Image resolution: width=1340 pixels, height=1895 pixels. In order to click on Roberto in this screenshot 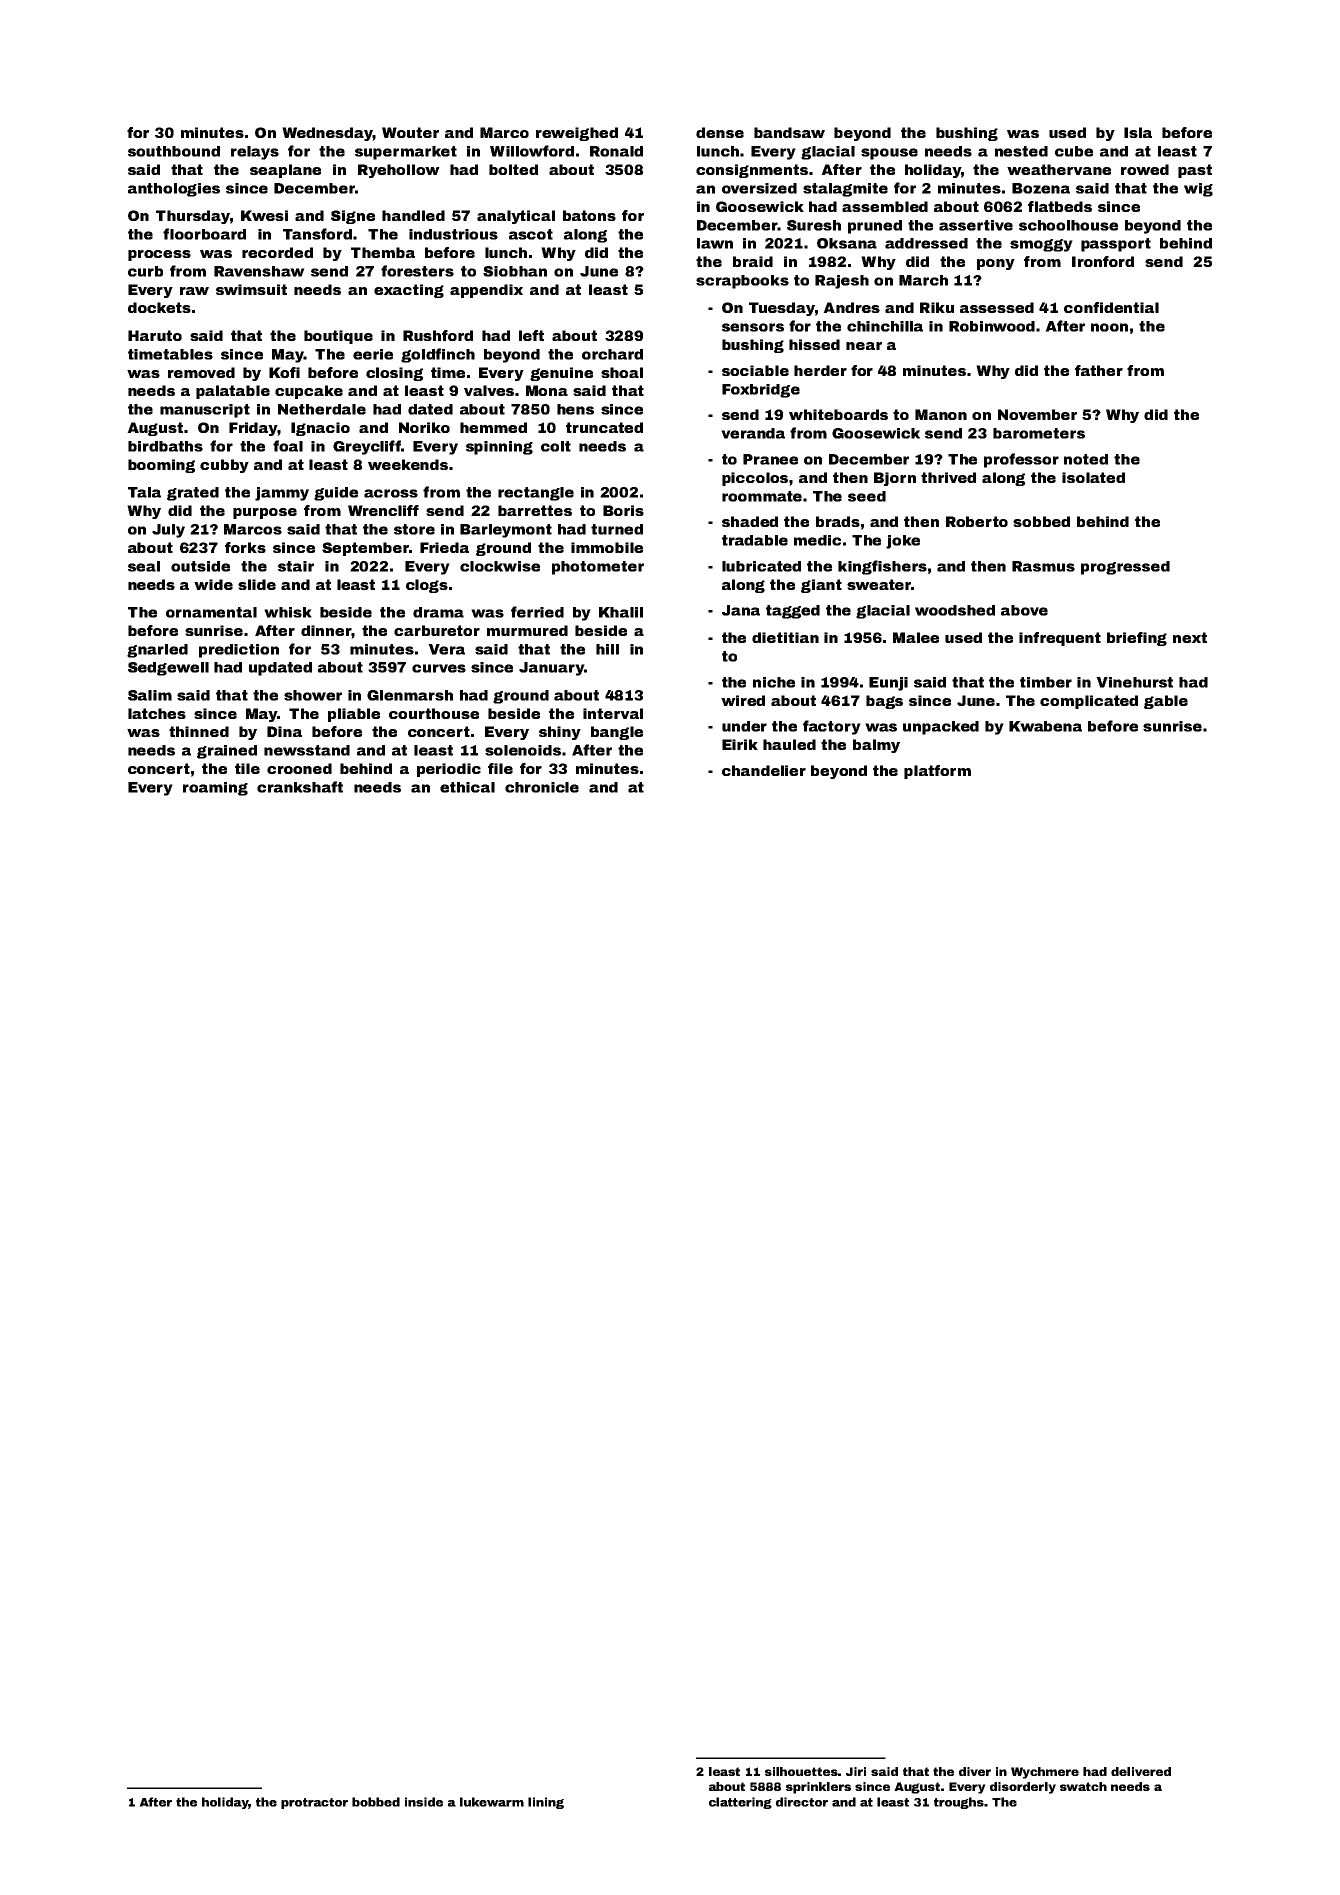, I will do `click(977, 521)`.
